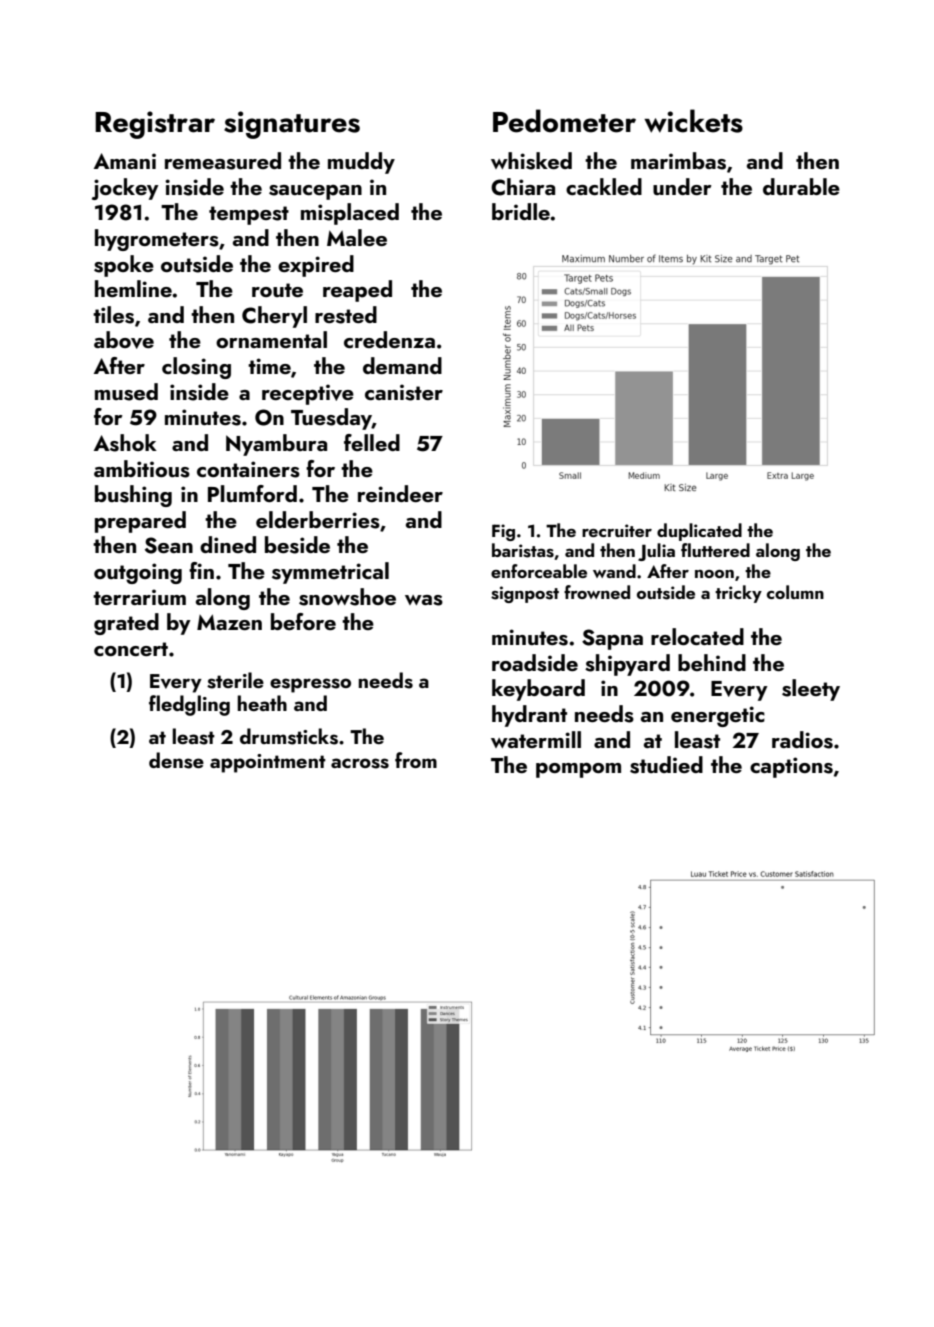 This screenshot has height=1327, width=934. What do you see at coordinates (126, 392) in the screenshot?
I see `mused` at bounding box center [126, 392].
